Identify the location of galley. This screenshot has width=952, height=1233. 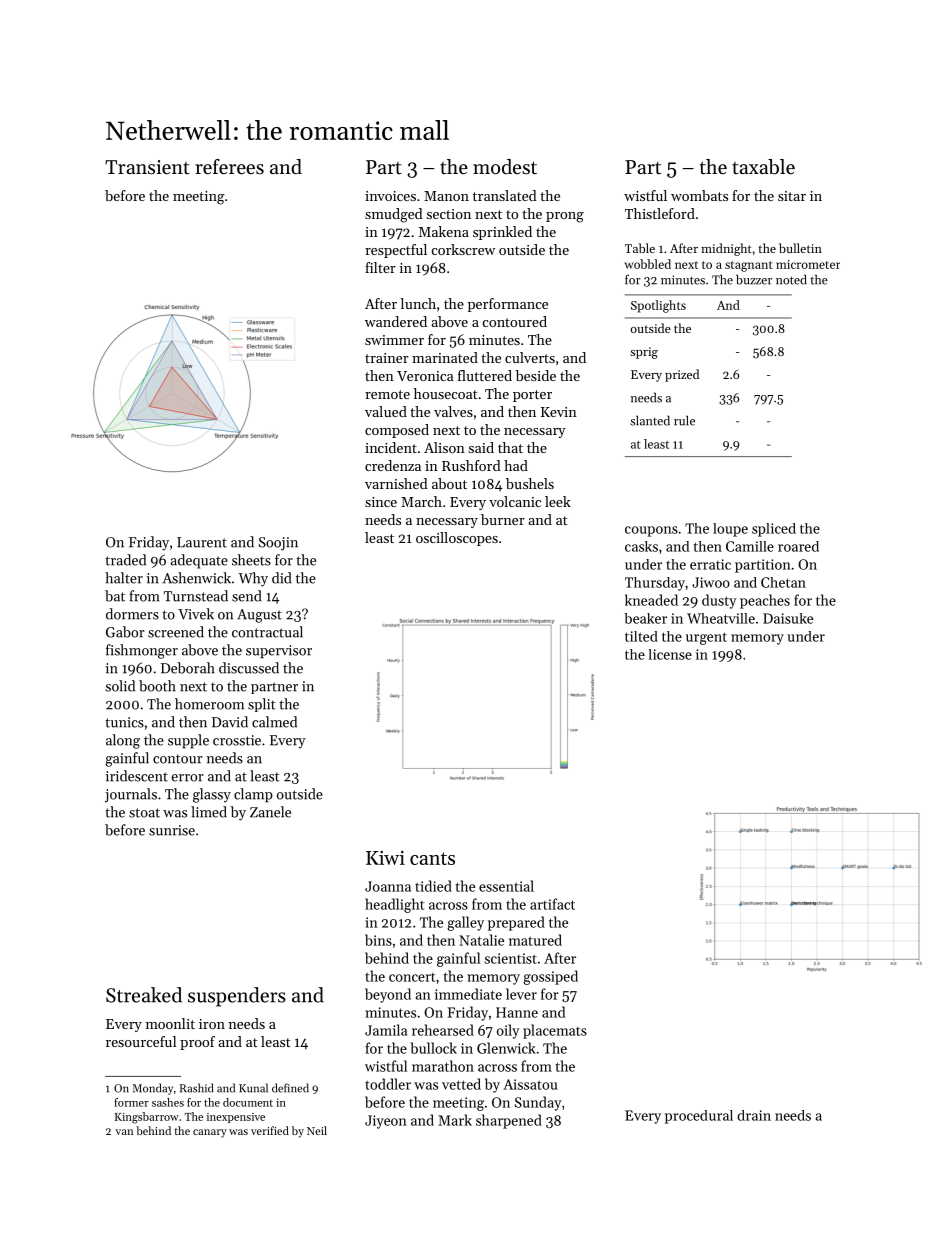
(465, 923).
